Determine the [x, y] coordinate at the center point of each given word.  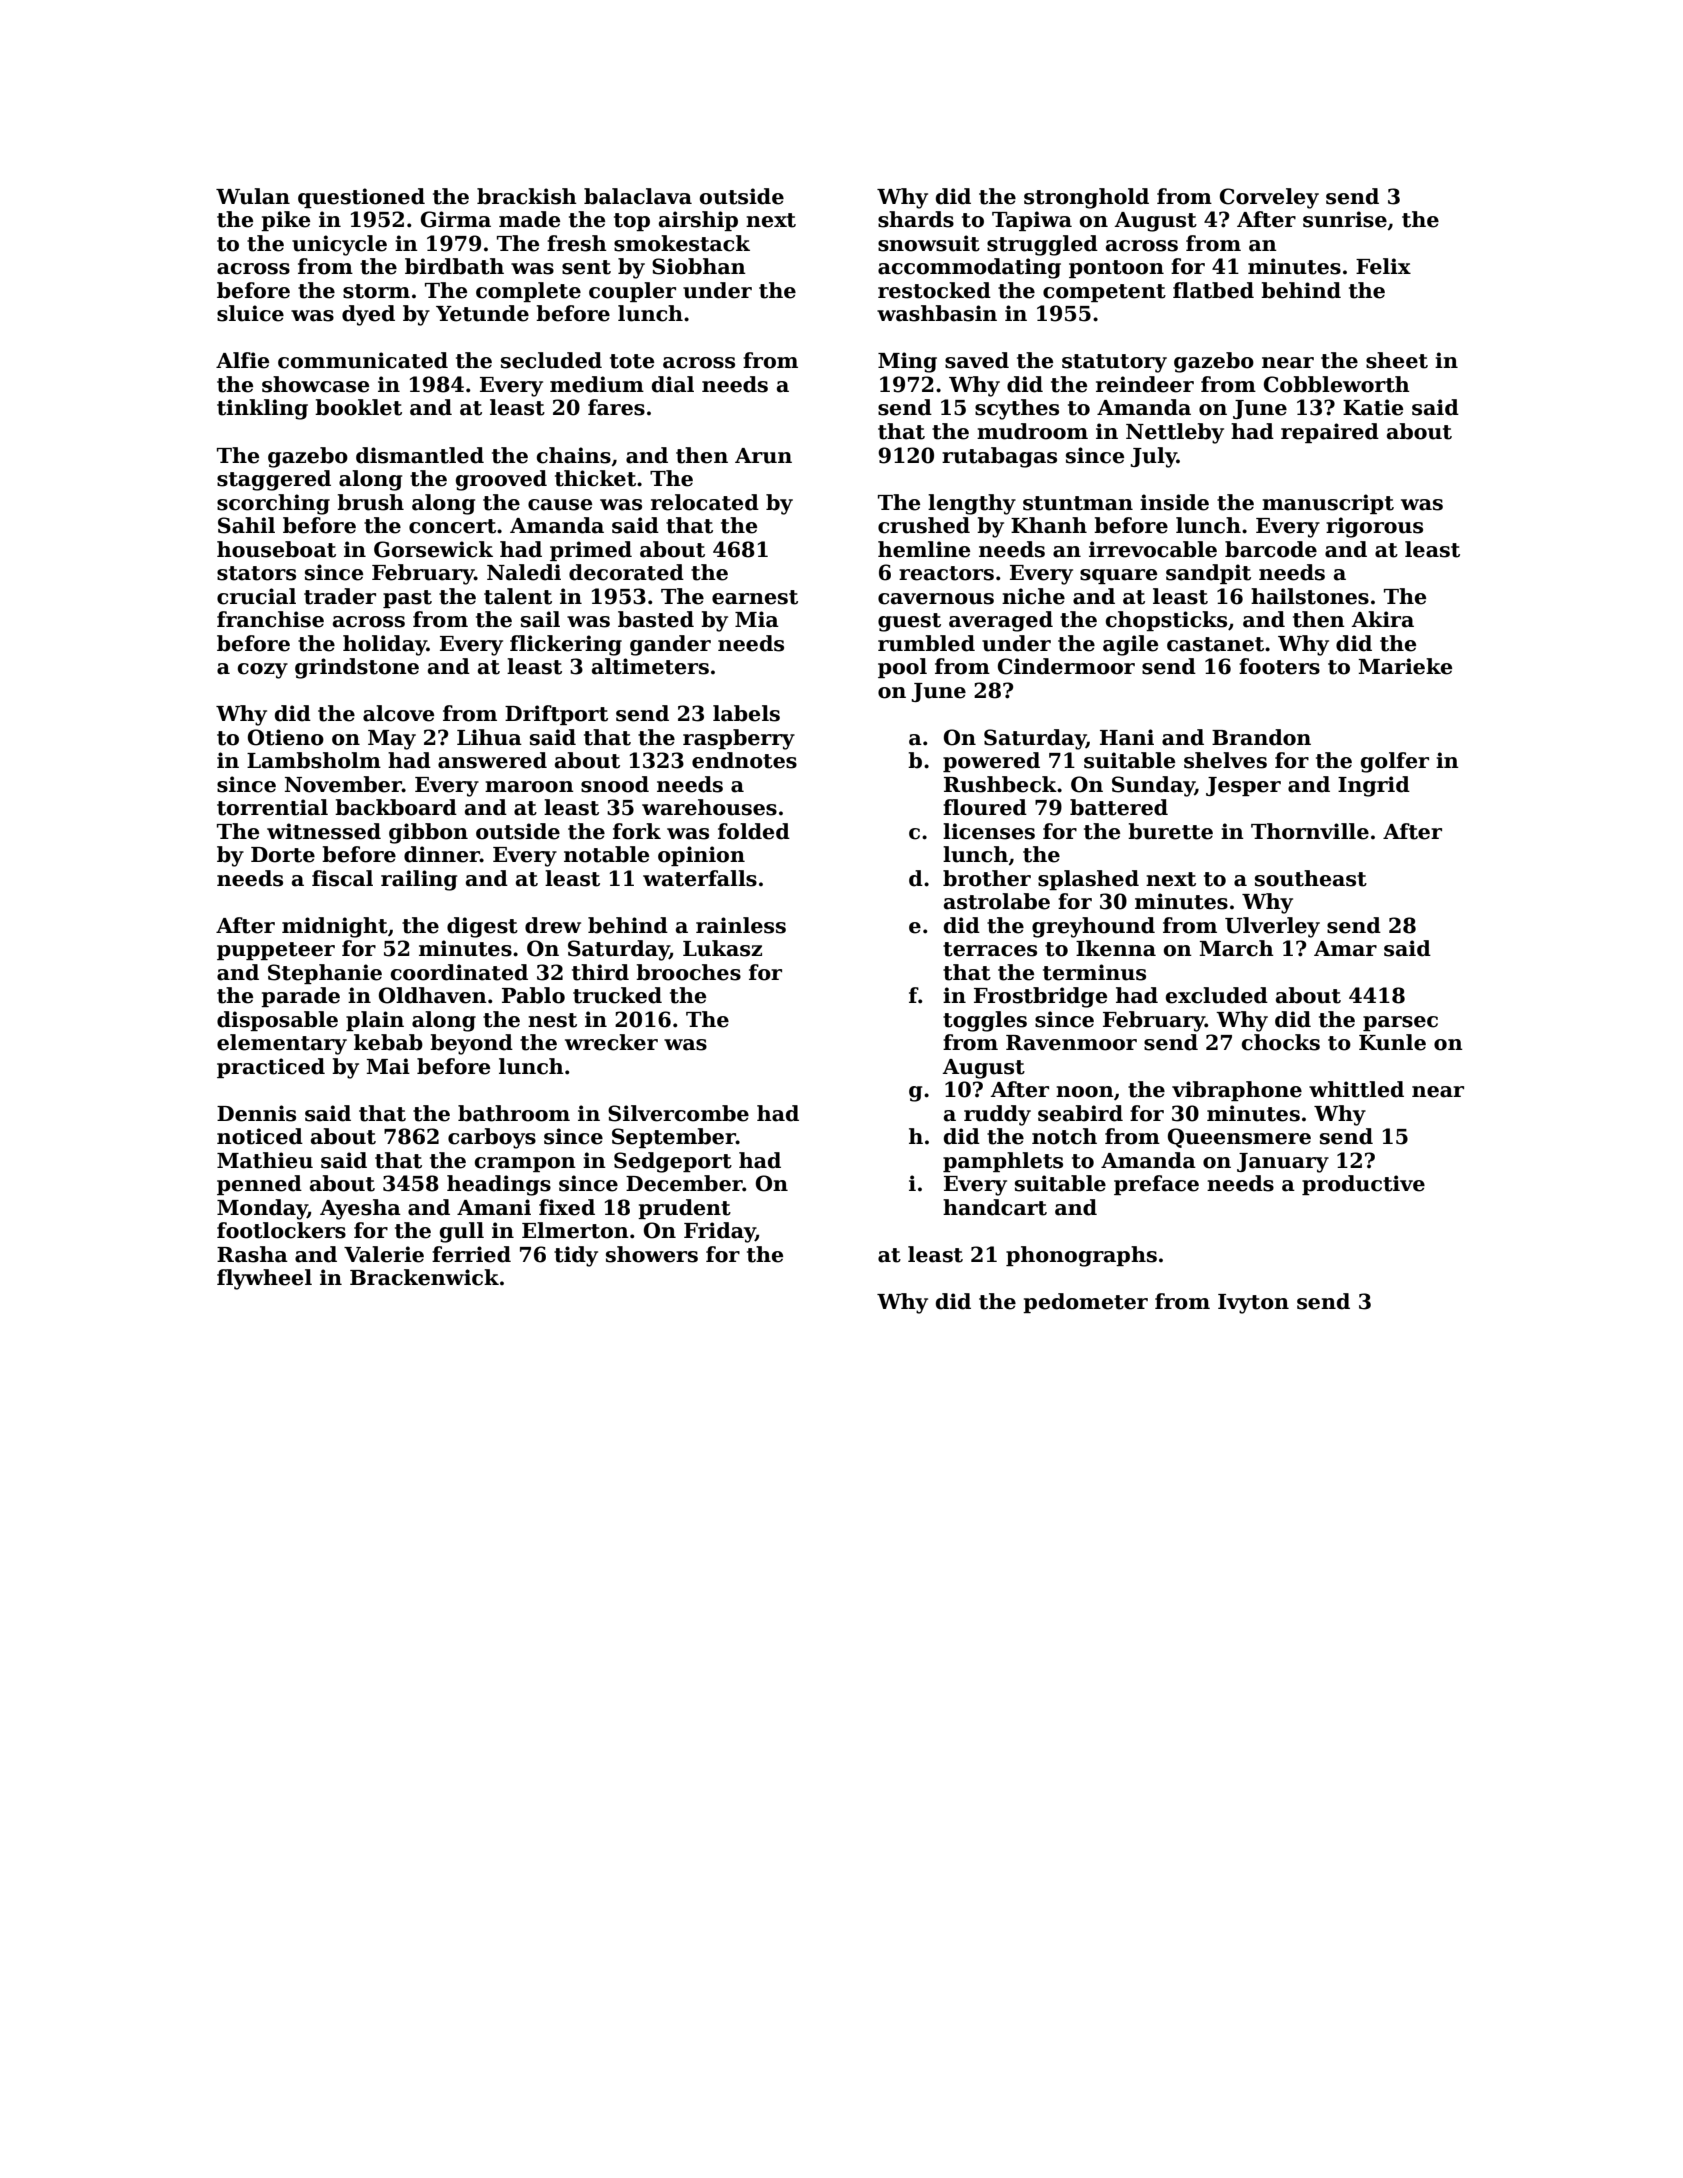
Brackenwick [424, 1277]
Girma [456, 219]
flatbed [1213, 290]
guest [909, 622]
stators [256, 573]
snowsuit [929, 243]
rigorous [1374, 527]
